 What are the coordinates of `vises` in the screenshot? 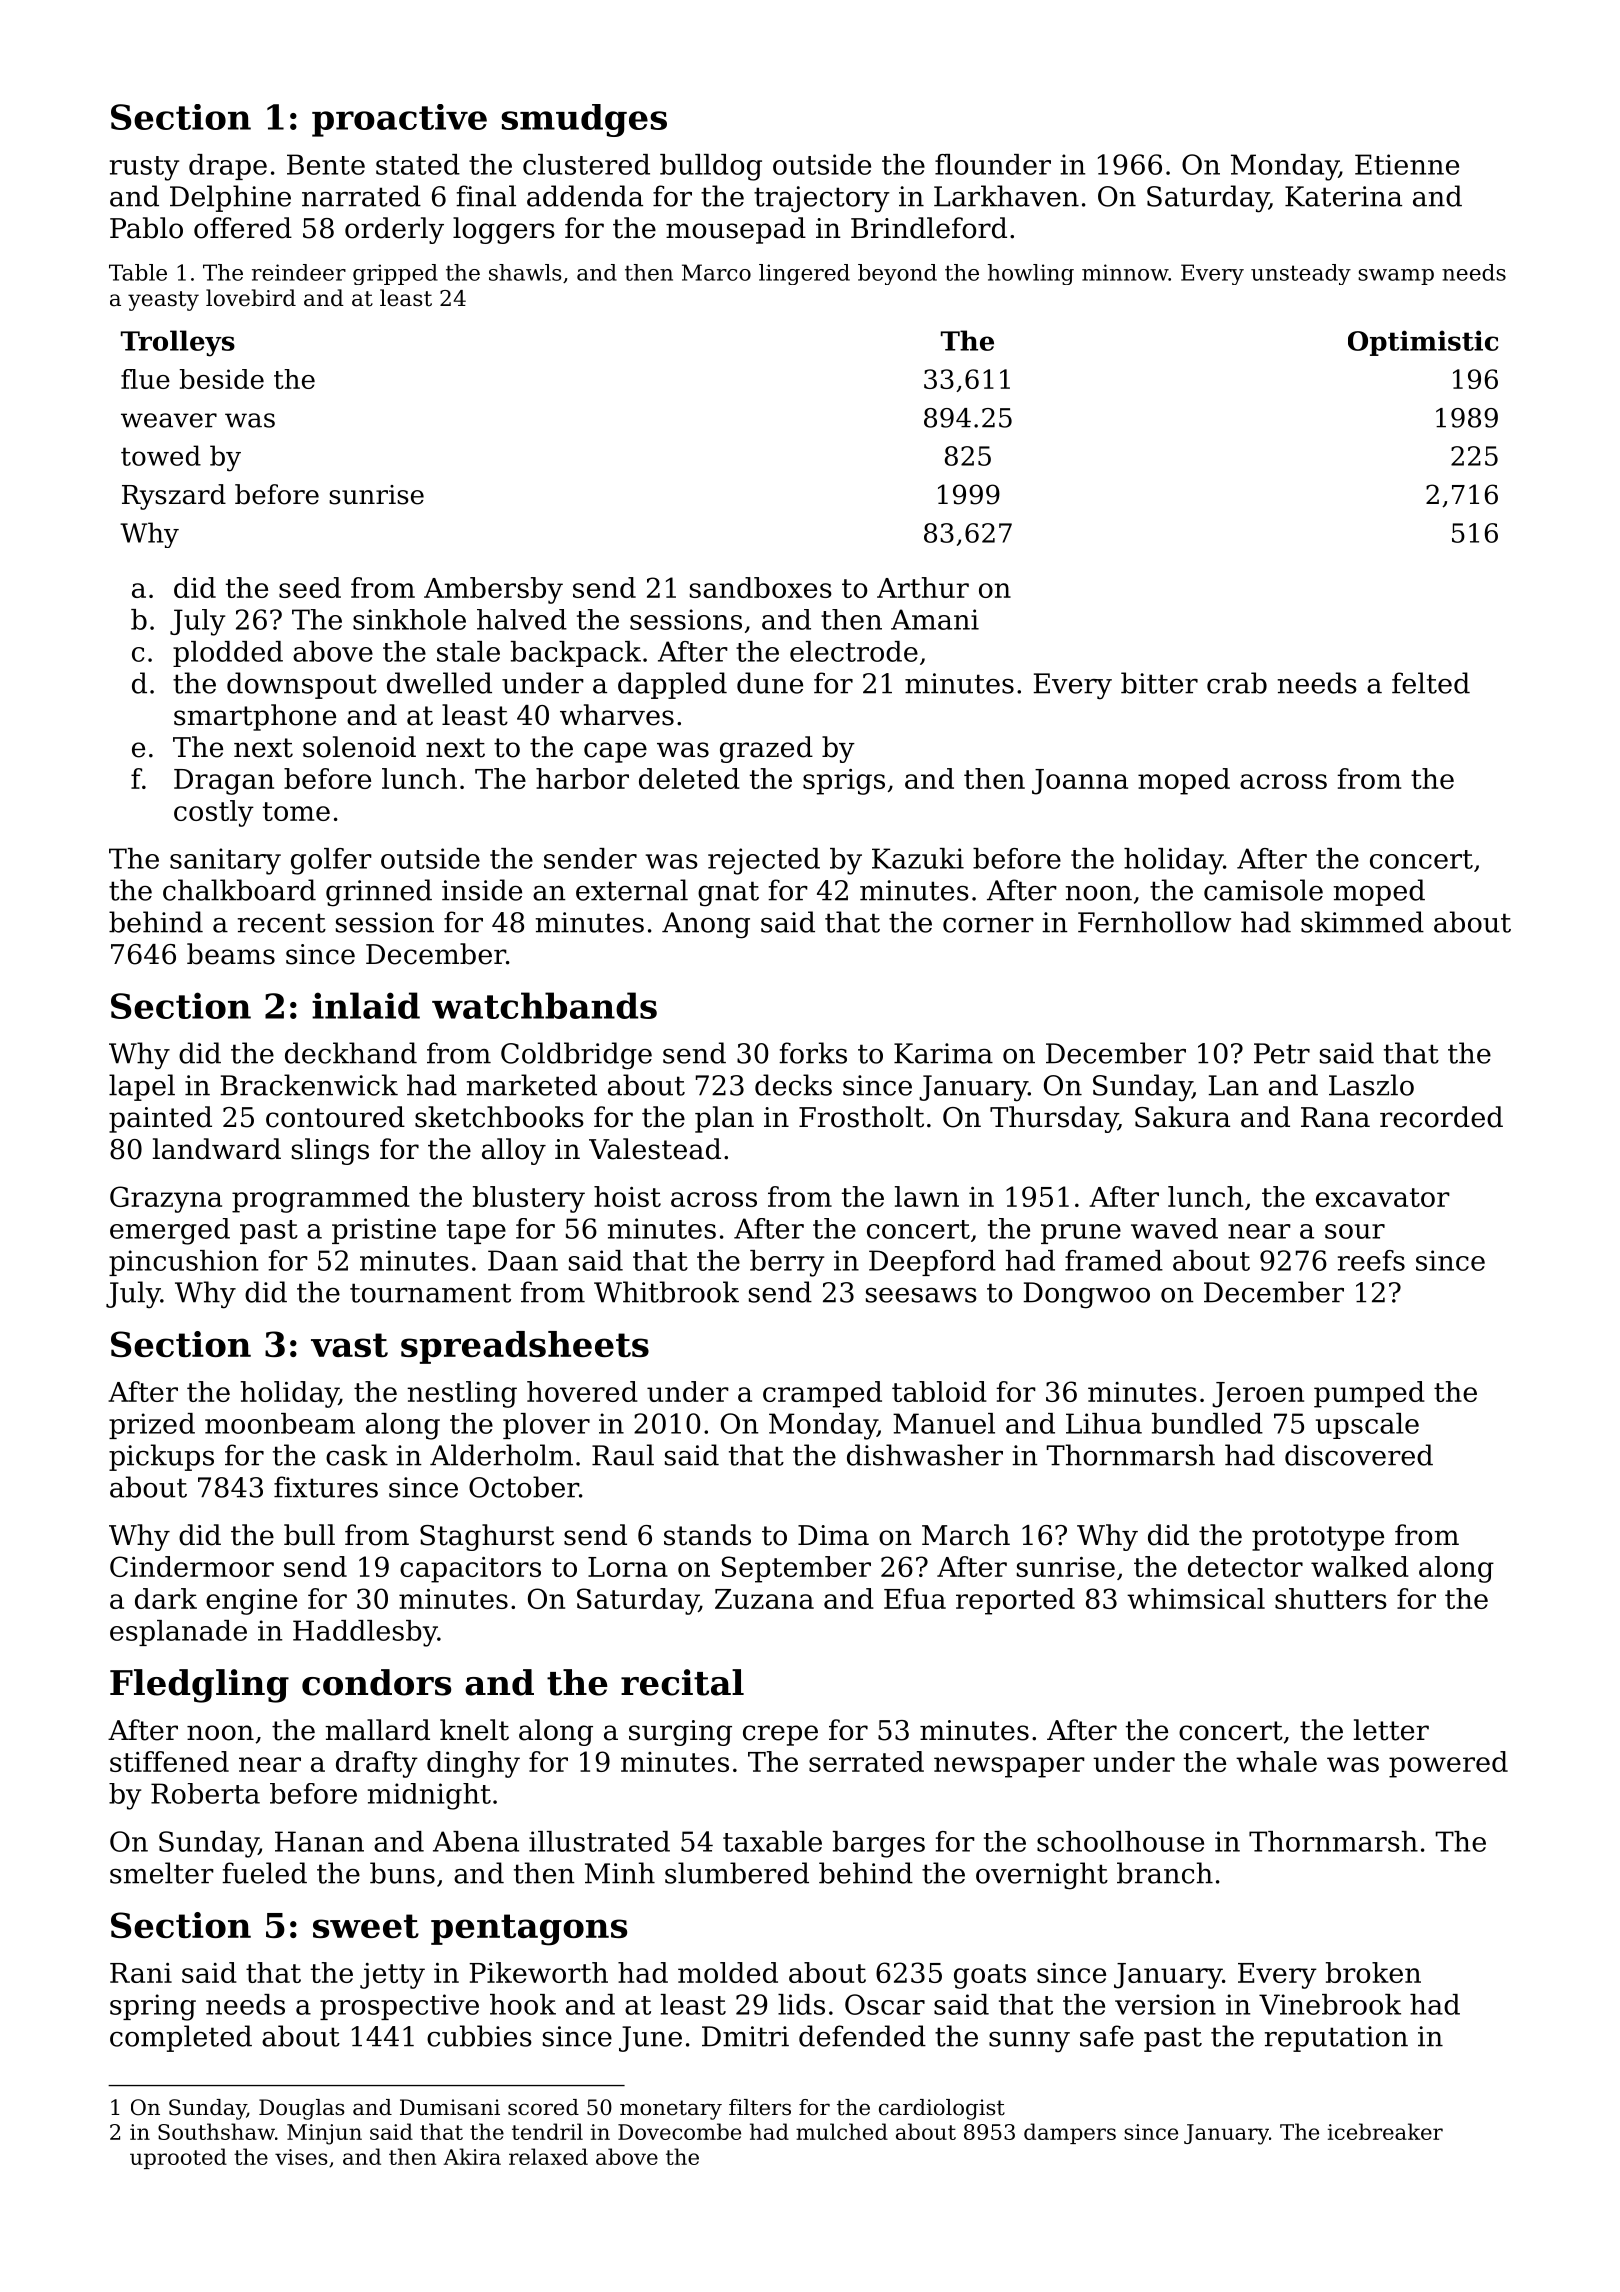 It's located at (301, 2157).
